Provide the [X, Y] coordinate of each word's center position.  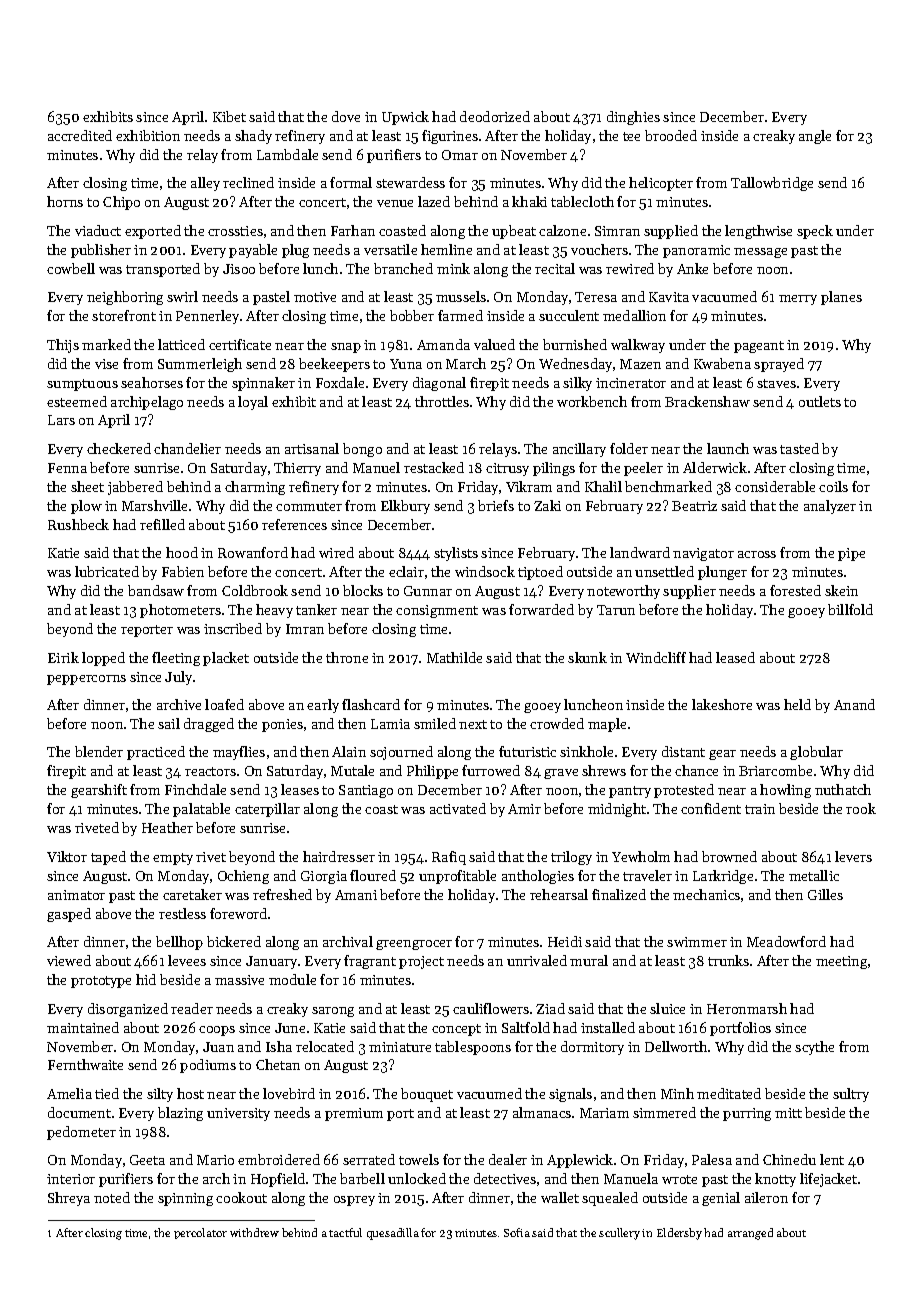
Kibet [229, 116]
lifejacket [828, 1180]
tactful [345, 1232]
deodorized [495, 116]
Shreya [69, 1199]
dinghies [633, 118]
